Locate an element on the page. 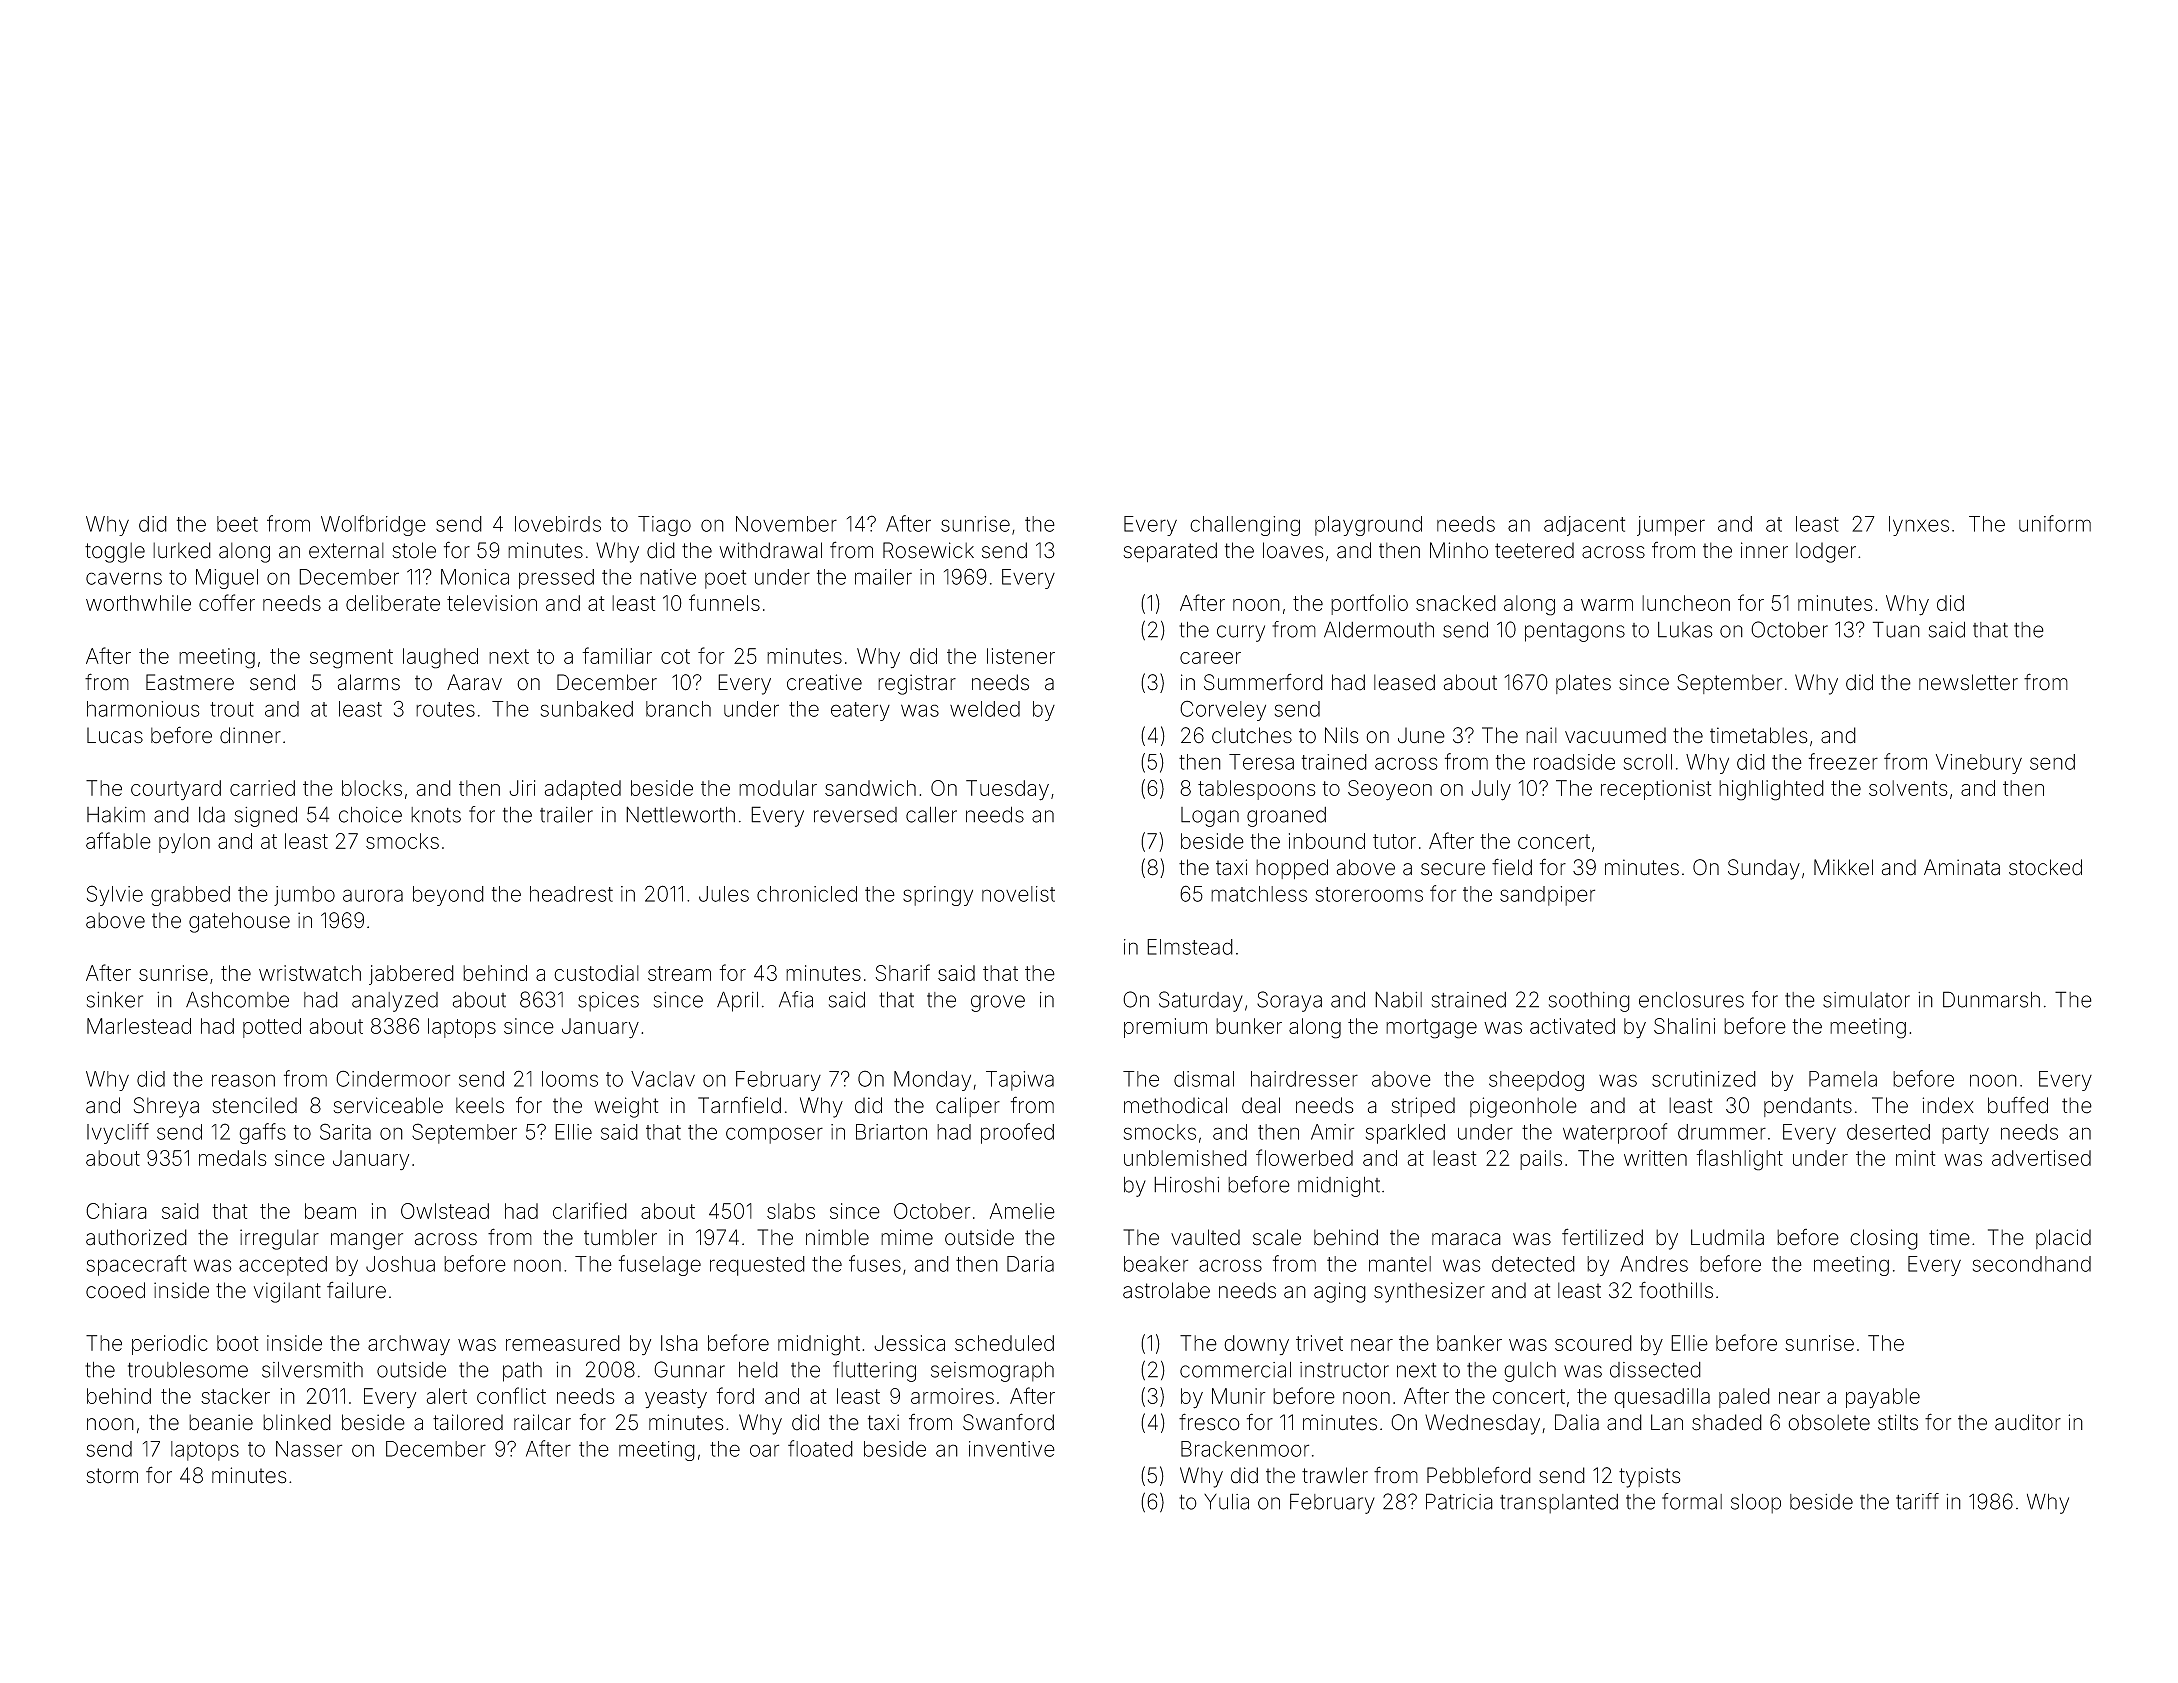  simulator is located at coordinates (1866, 1000).
